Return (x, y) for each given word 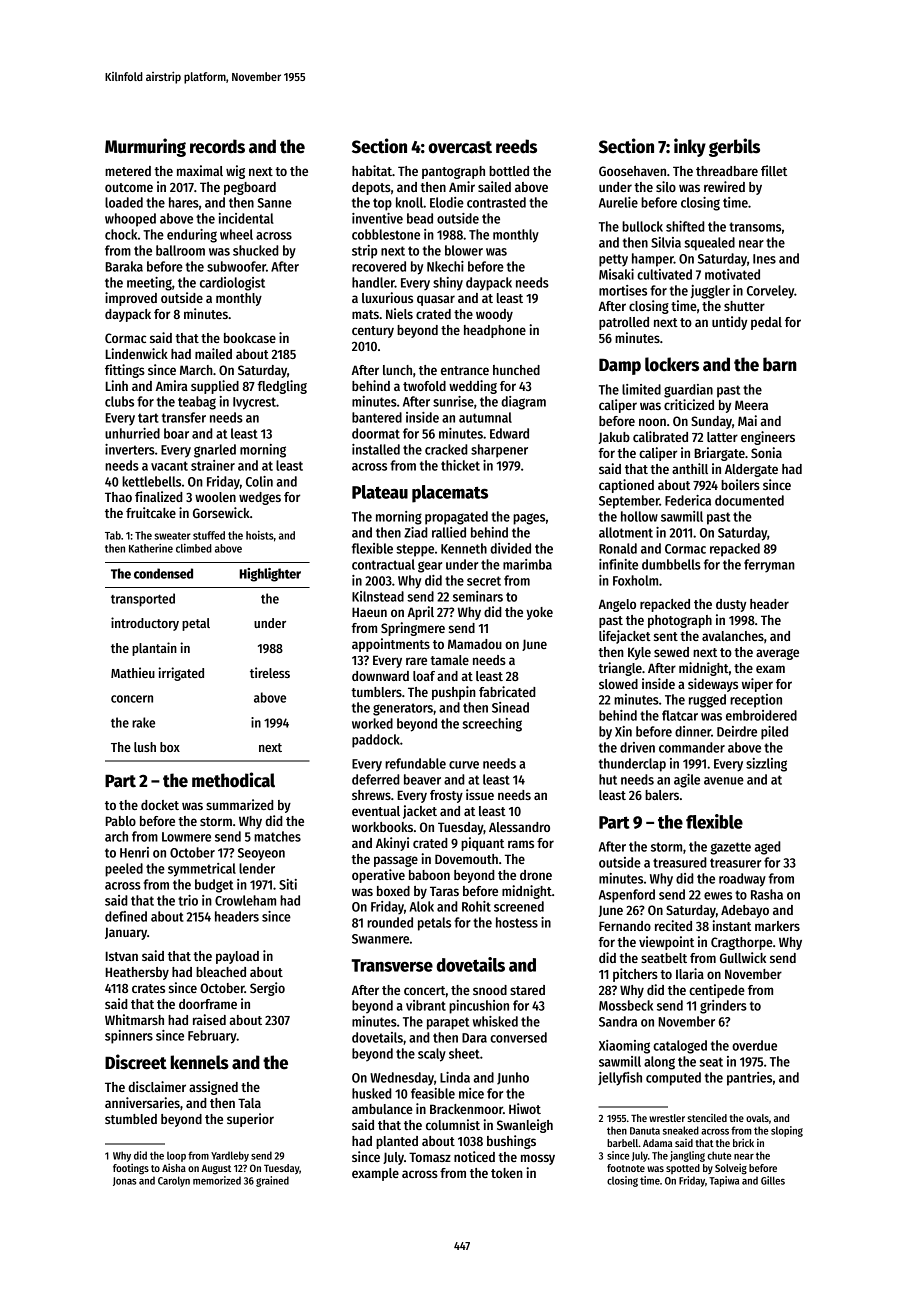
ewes (718, 896)
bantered (377, 417)
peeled (124, 870)
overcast (460, 147)
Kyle (639, 653)
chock (121, 234)
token (507, 1173)
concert (425, 990)
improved (131, 299)
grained (272, 1181)
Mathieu (133, 672)
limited (641, 389)
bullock (642, 226)
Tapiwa (724, 1181)
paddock (376, 741)
